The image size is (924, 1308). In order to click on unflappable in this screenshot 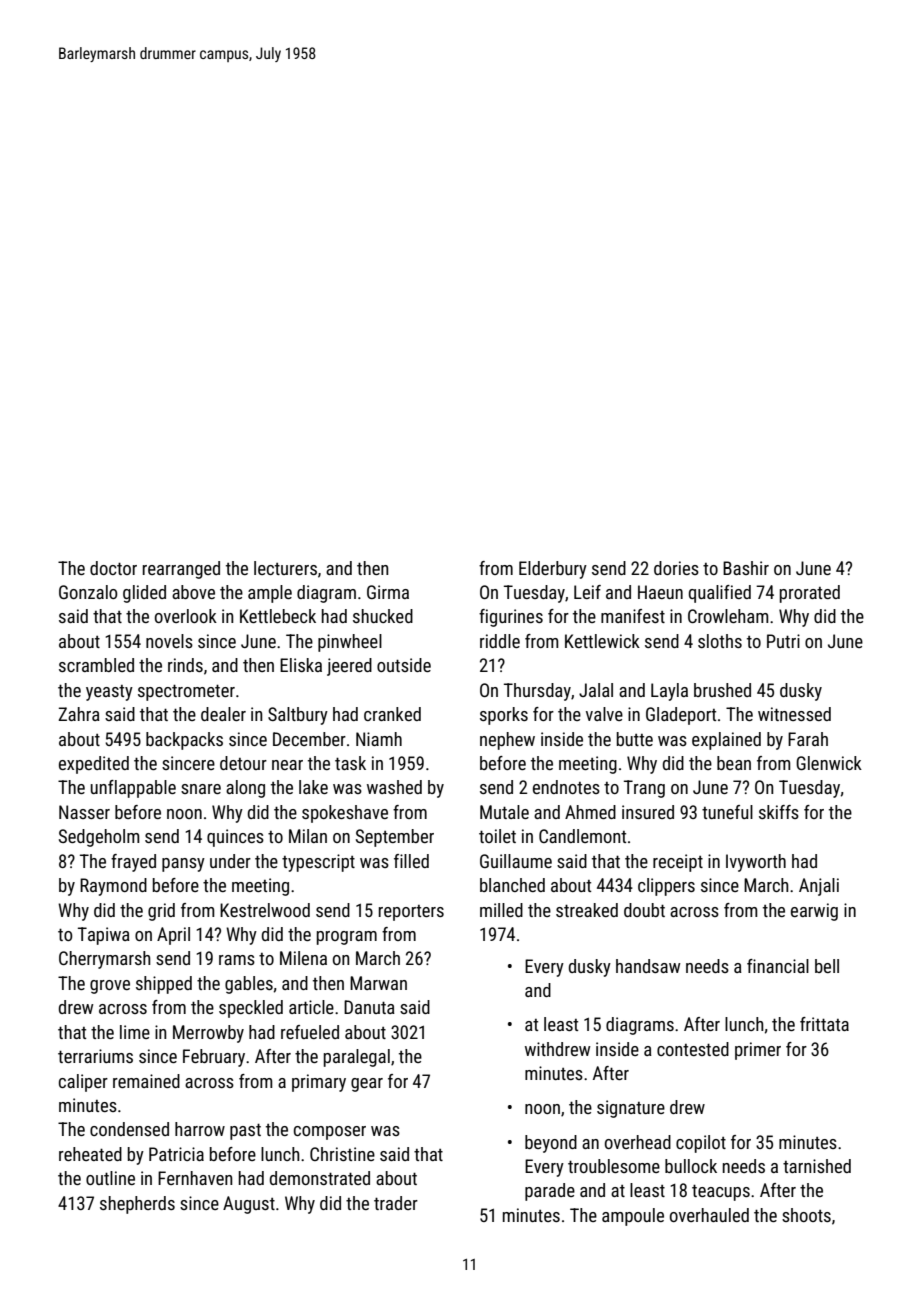, I will do `click(133, 789)`.
